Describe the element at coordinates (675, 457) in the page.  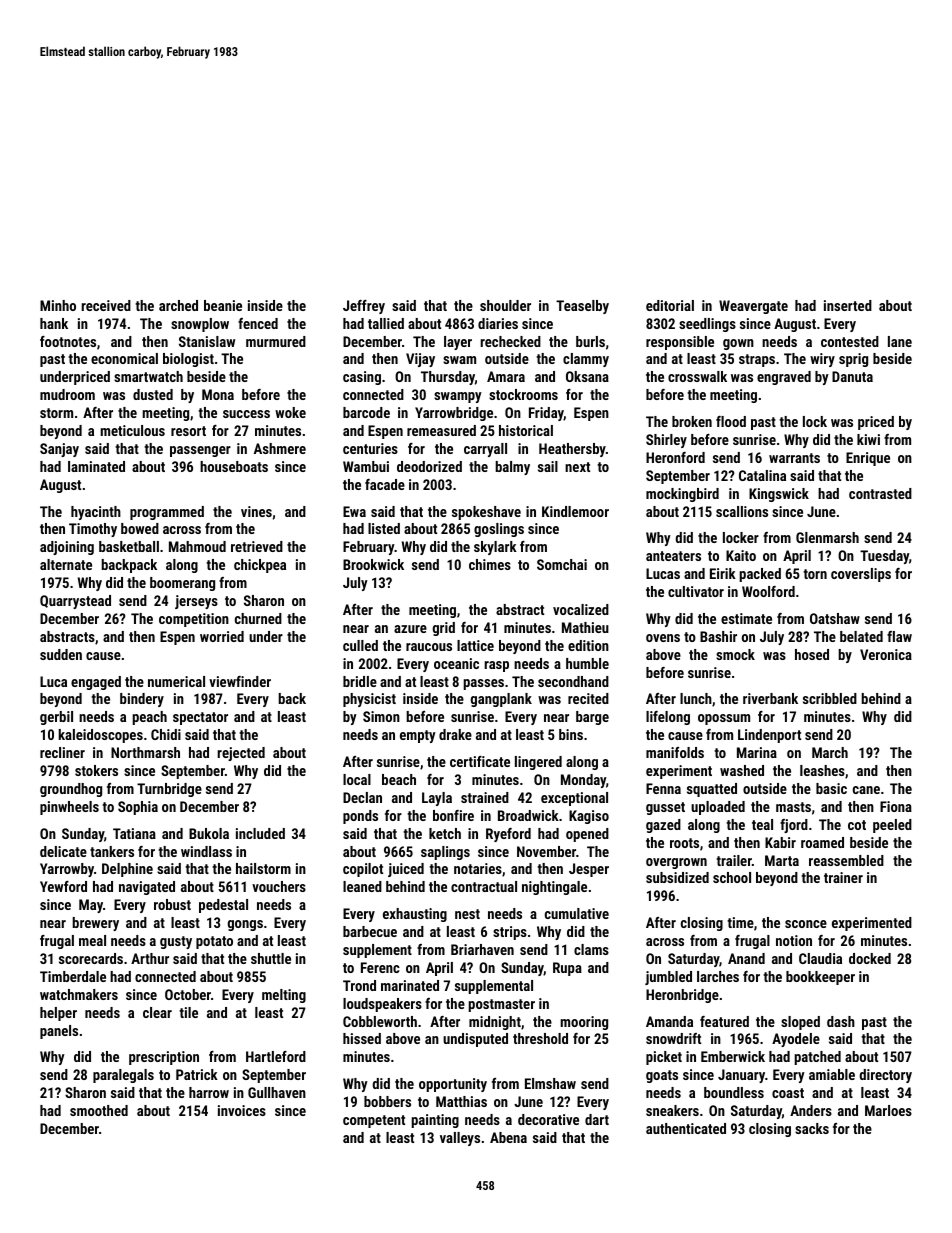
I see `Heronford` at that location.
